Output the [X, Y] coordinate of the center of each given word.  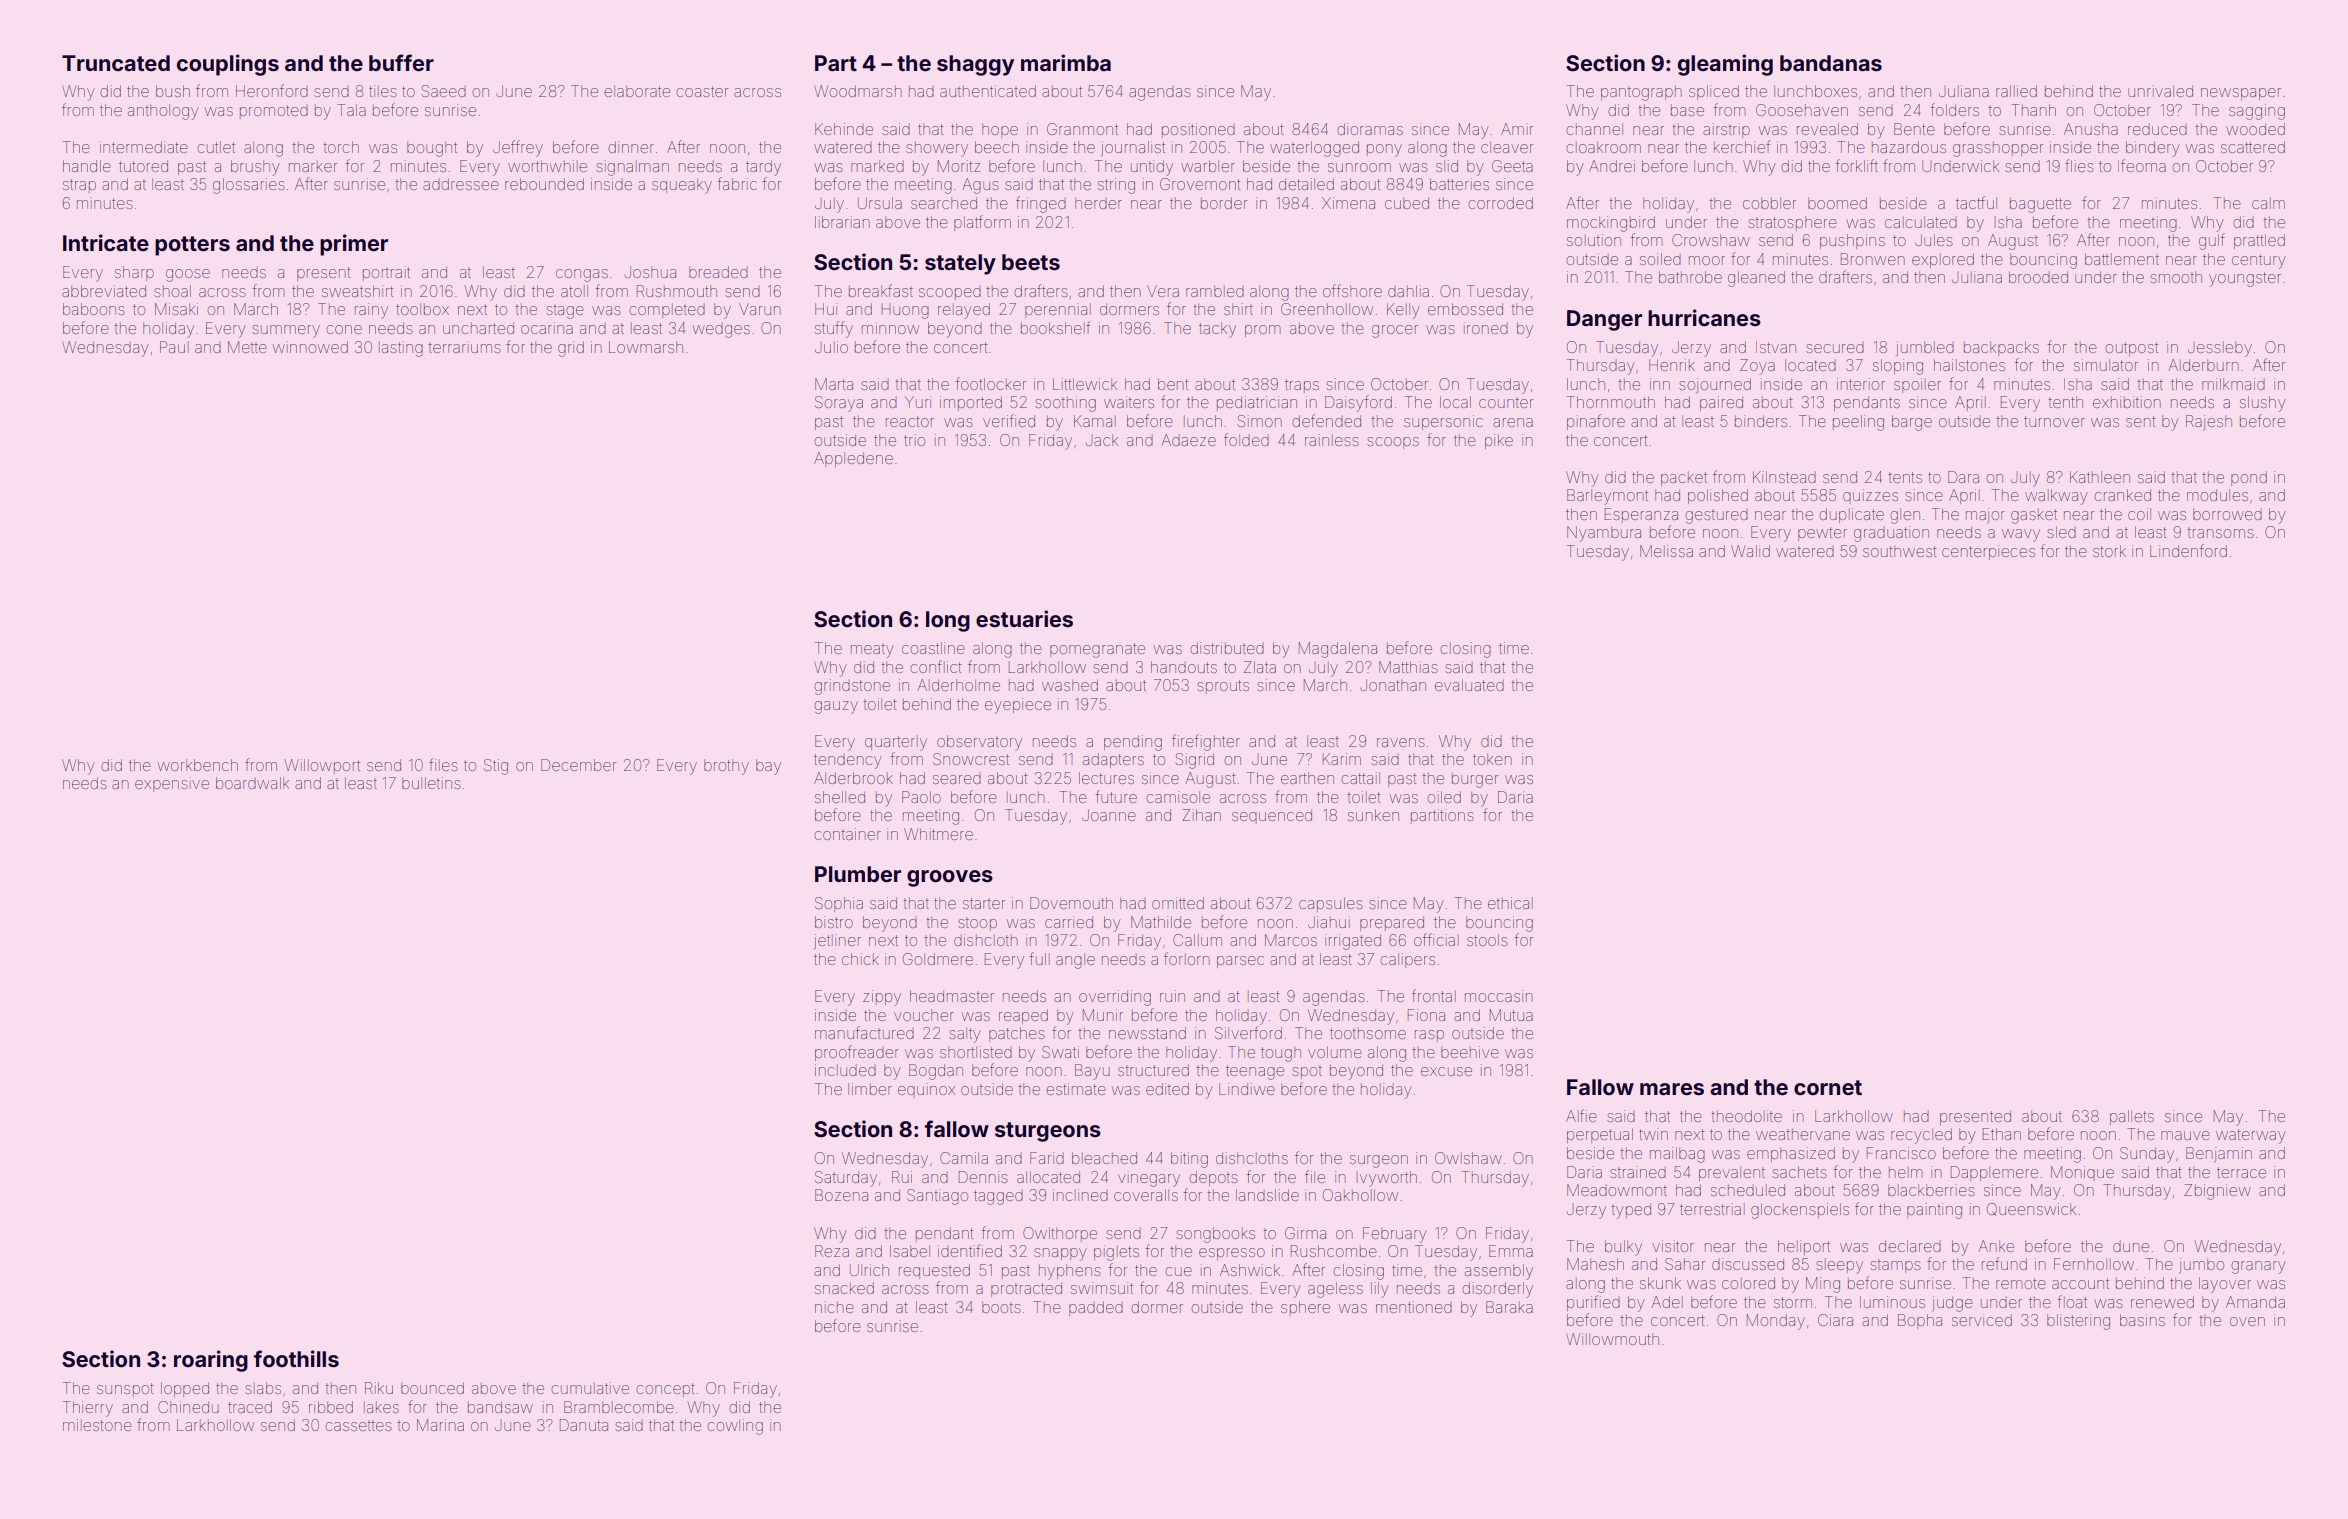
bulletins [431, 783]
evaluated [1469, 685]
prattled [2259, 241]
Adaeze [1189, 440]
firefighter [1206, 742]
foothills [296, 1359]
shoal [172, 291]
